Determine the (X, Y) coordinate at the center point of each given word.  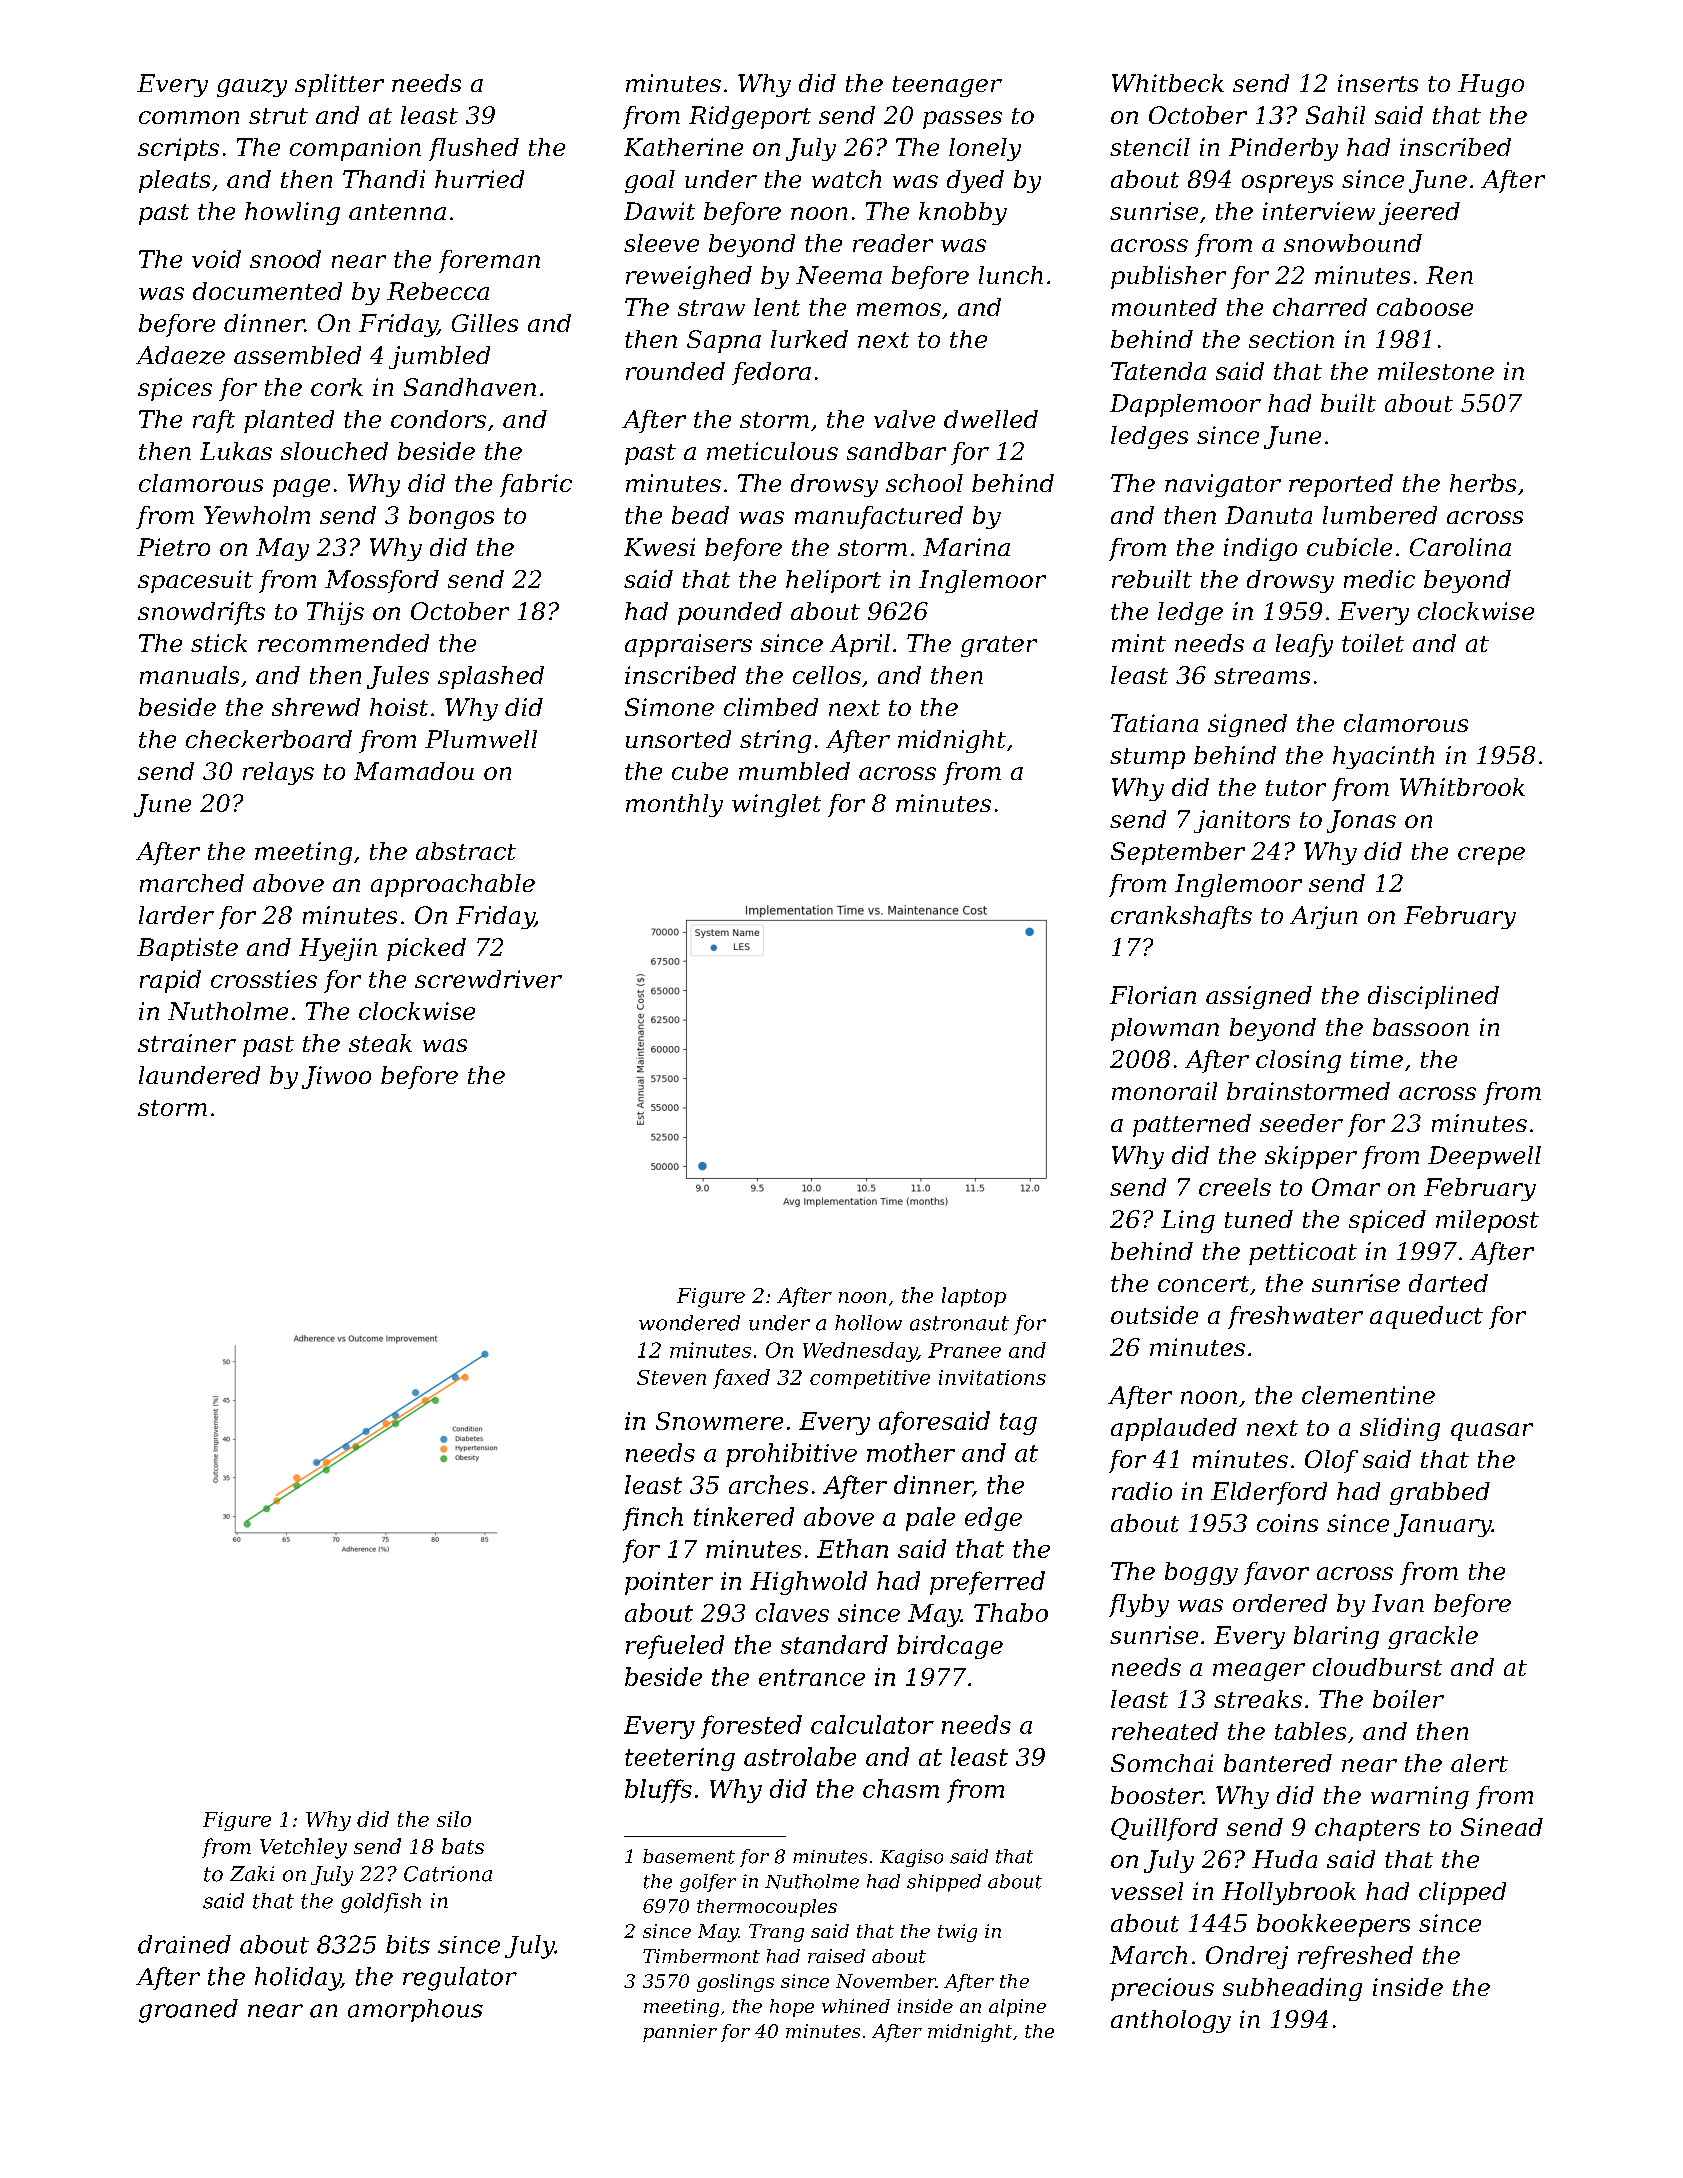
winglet (776, 805)
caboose (1425, 307)
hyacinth (1383, 757)
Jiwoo (336, 1077)
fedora (771, 373)
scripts (178, 149)
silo (454, 1819)
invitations (992, 1377)
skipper (1311, 1157)
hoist (399, 707)
